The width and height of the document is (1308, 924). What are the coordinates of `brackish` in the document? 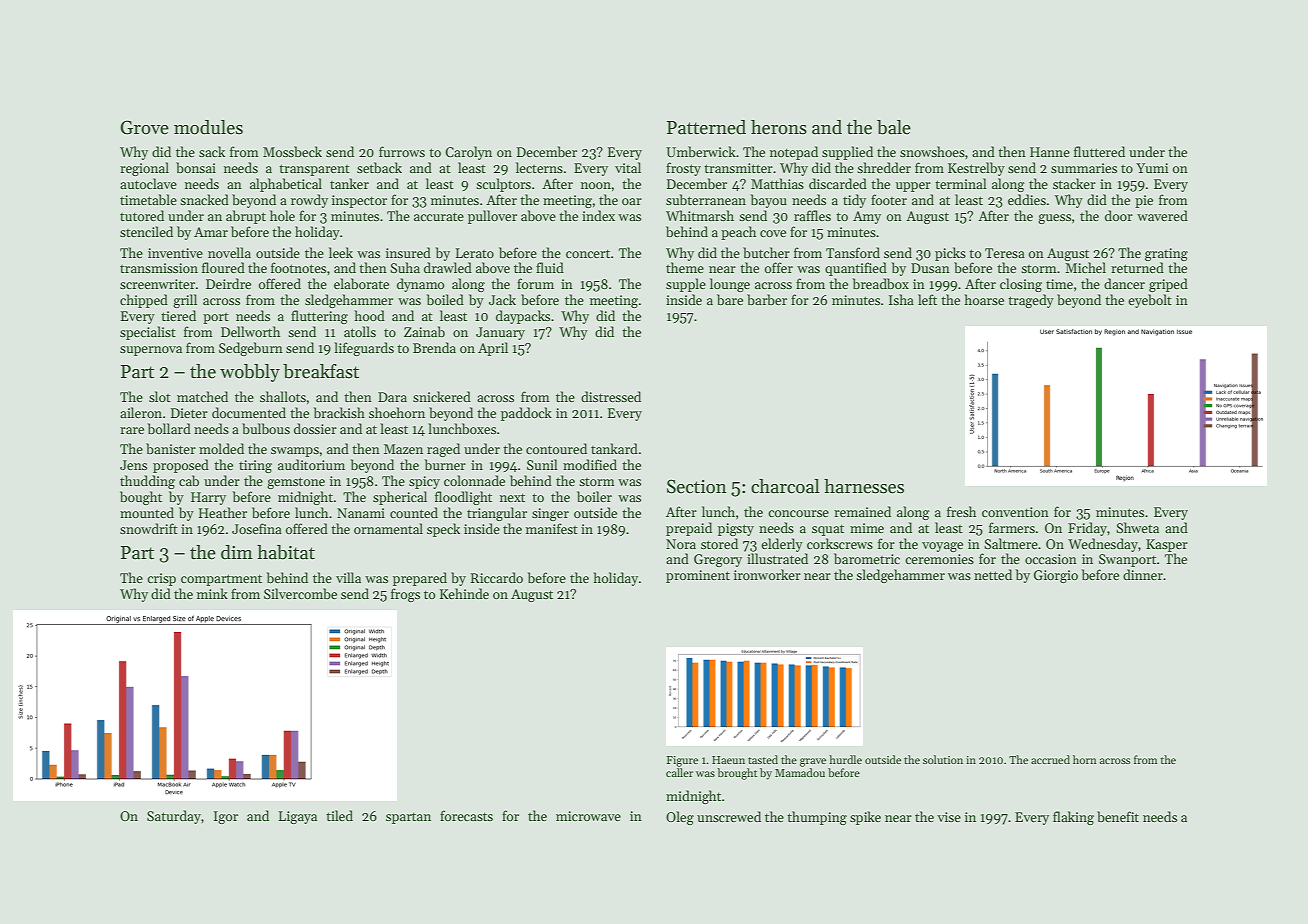 It's located at (339, 412).
